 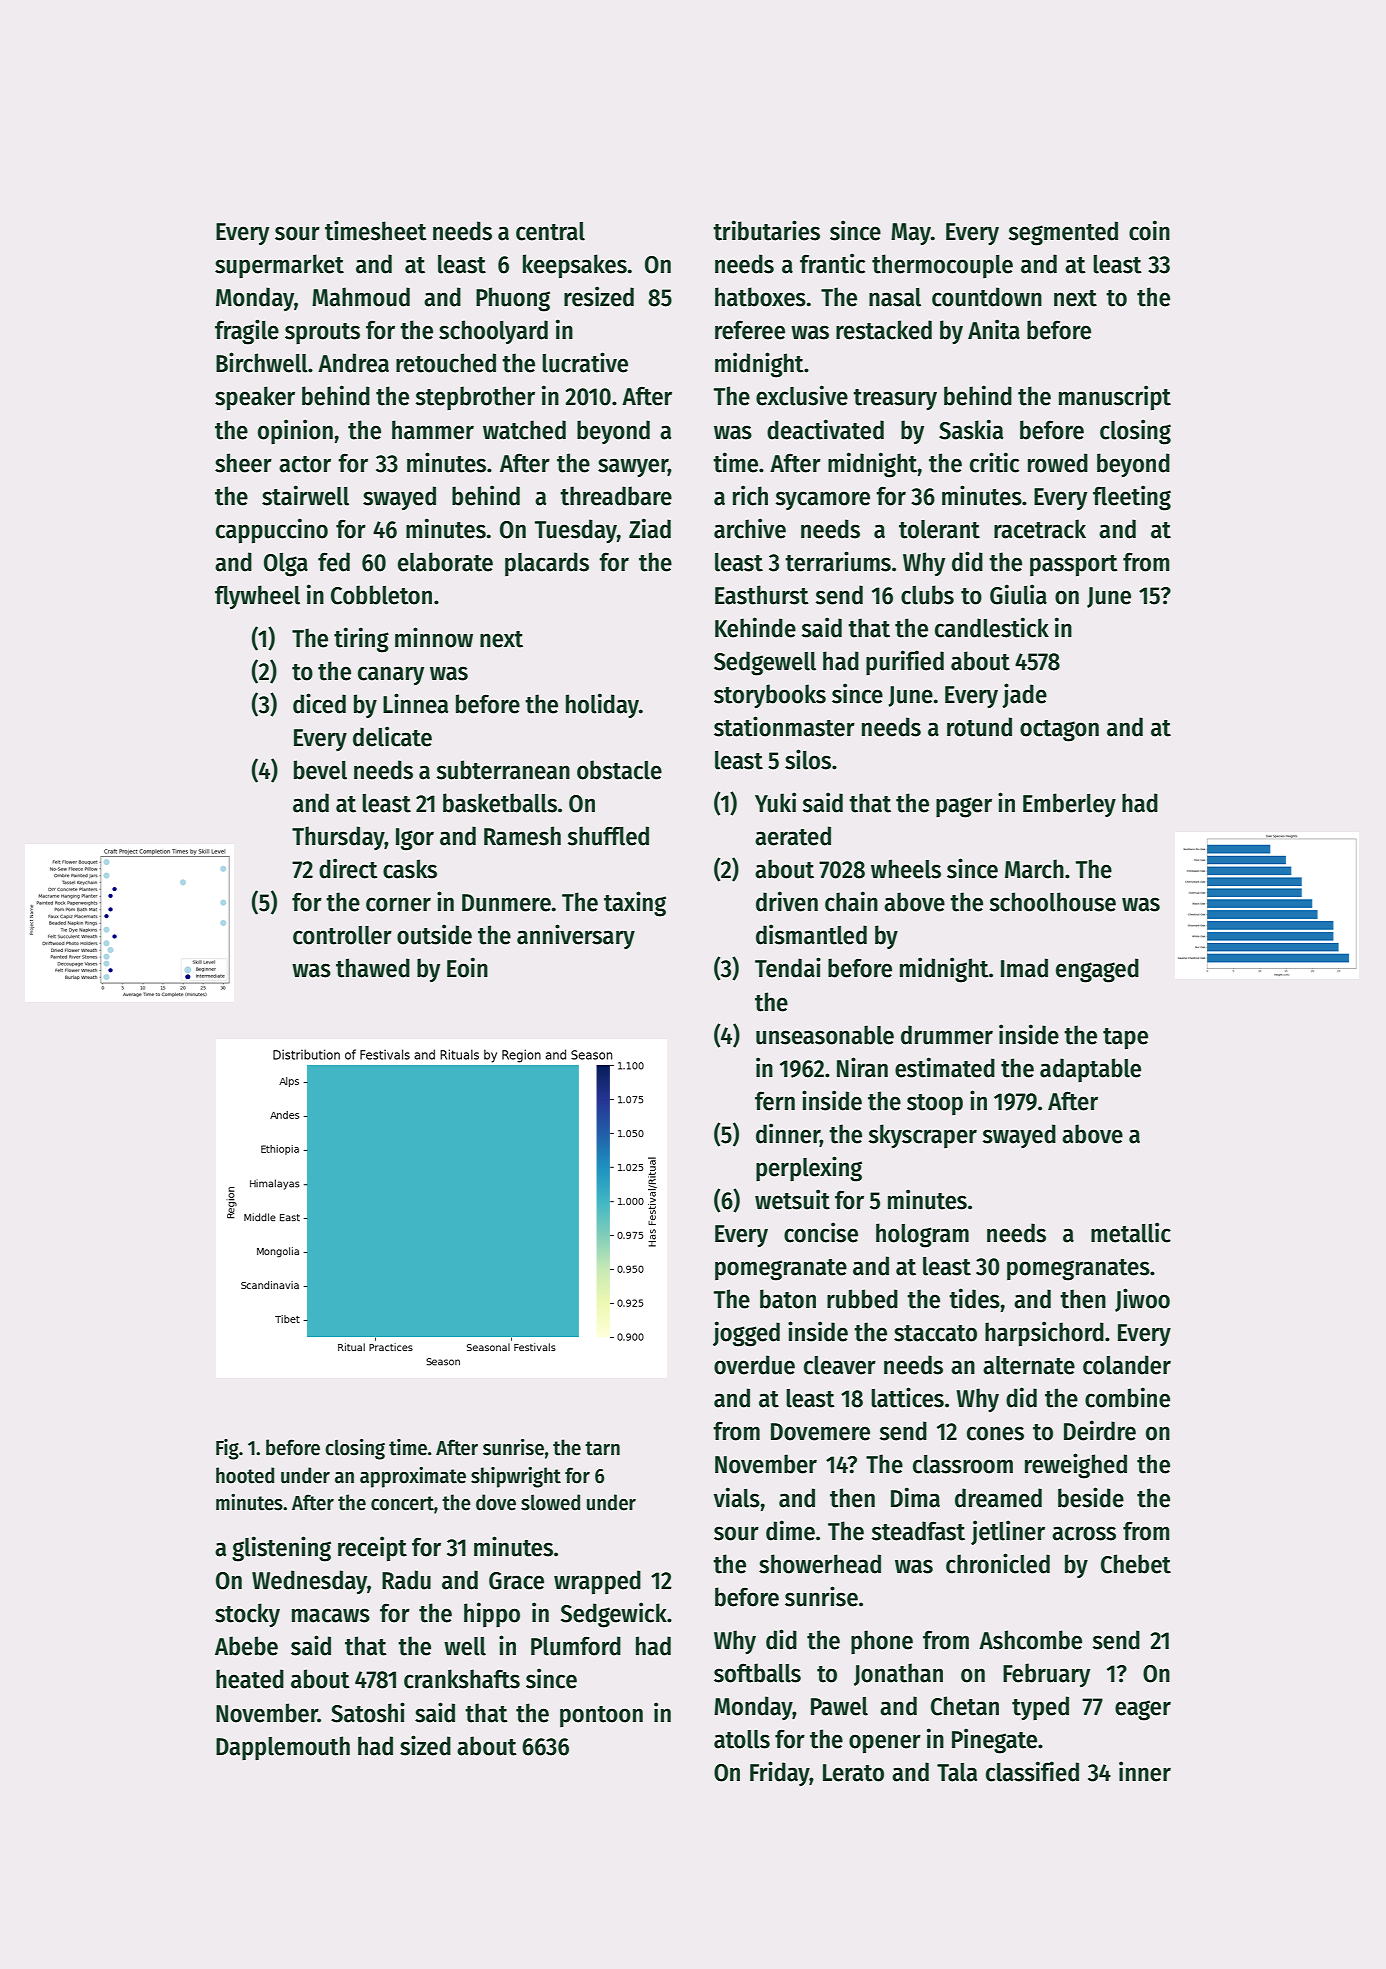 I want to click on bevel, so click(x=320, y=770).
